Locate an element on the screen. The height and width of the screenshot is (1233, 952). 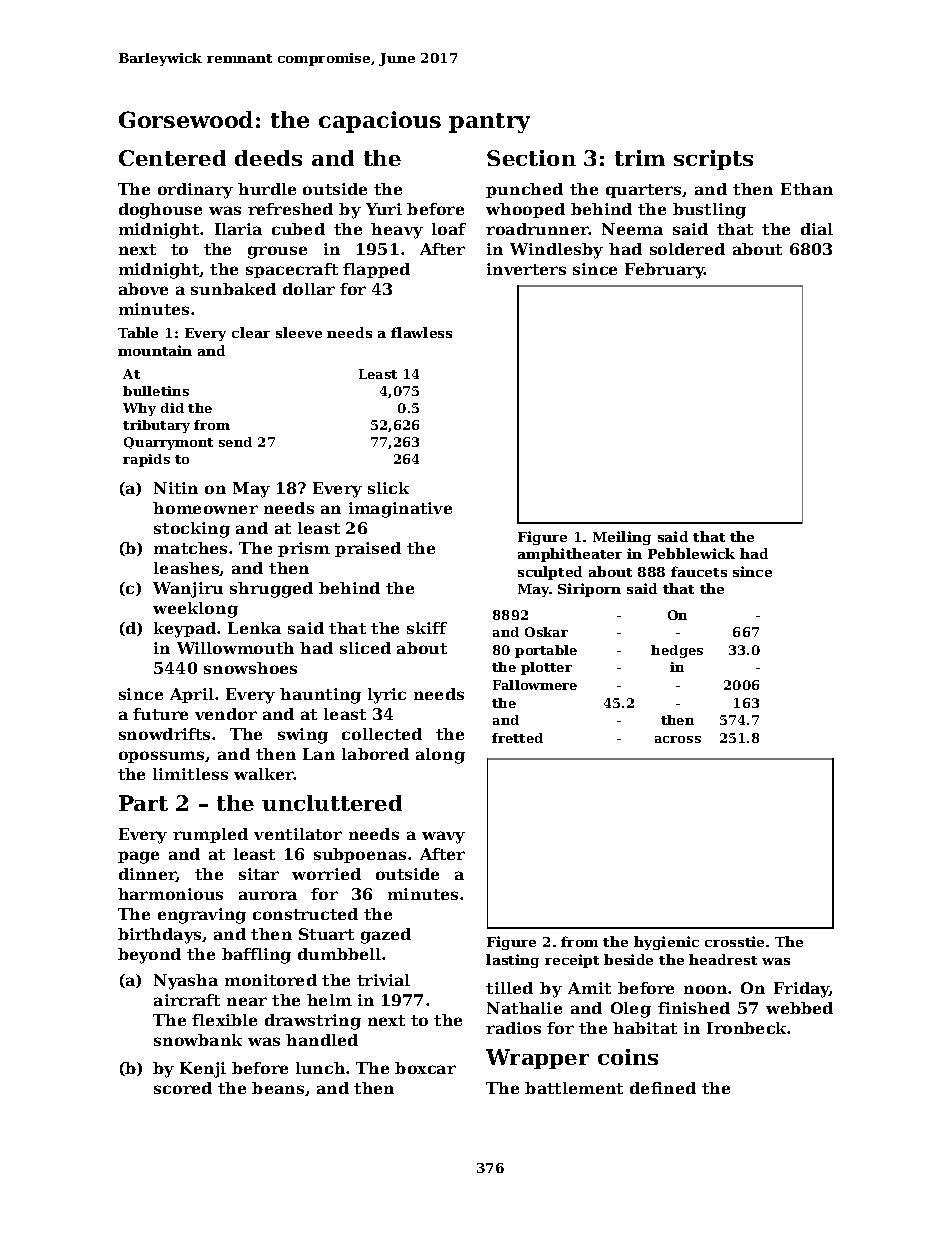
drawstring is located at coordinates (313, 1022).
